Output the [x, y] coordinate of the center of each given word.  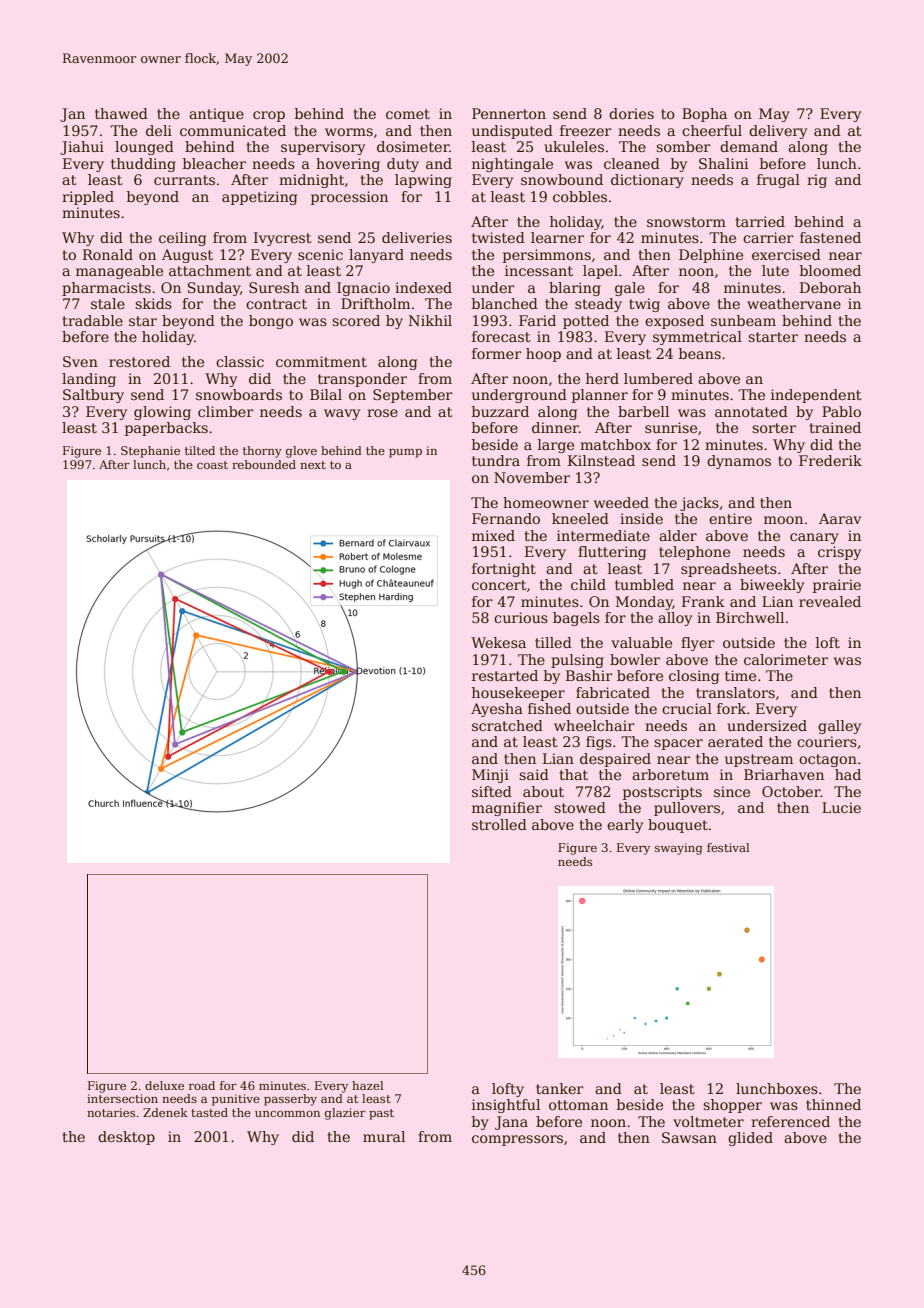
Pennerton [509, 113]
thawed [121, 113]
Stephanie [150, 452]
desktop [126, 1138]
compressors [517, 1140]
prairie [837, 586]
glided [750, 1139]
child [588, 584]
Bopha [704, 115]
